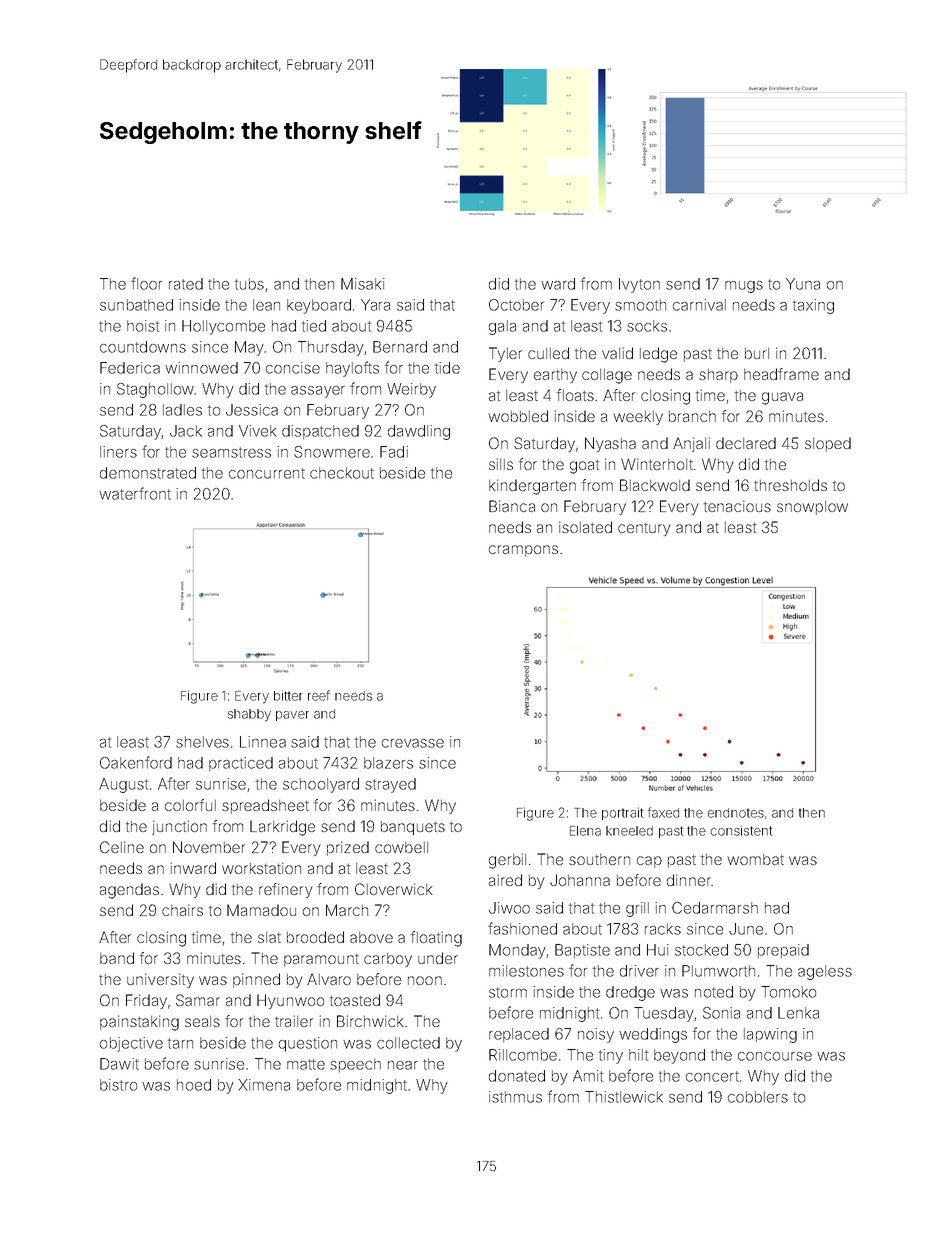  What do you see at coordinates (736, 813) in the screenshot?
I see `endnotes` at bounding box center [736, 813].
